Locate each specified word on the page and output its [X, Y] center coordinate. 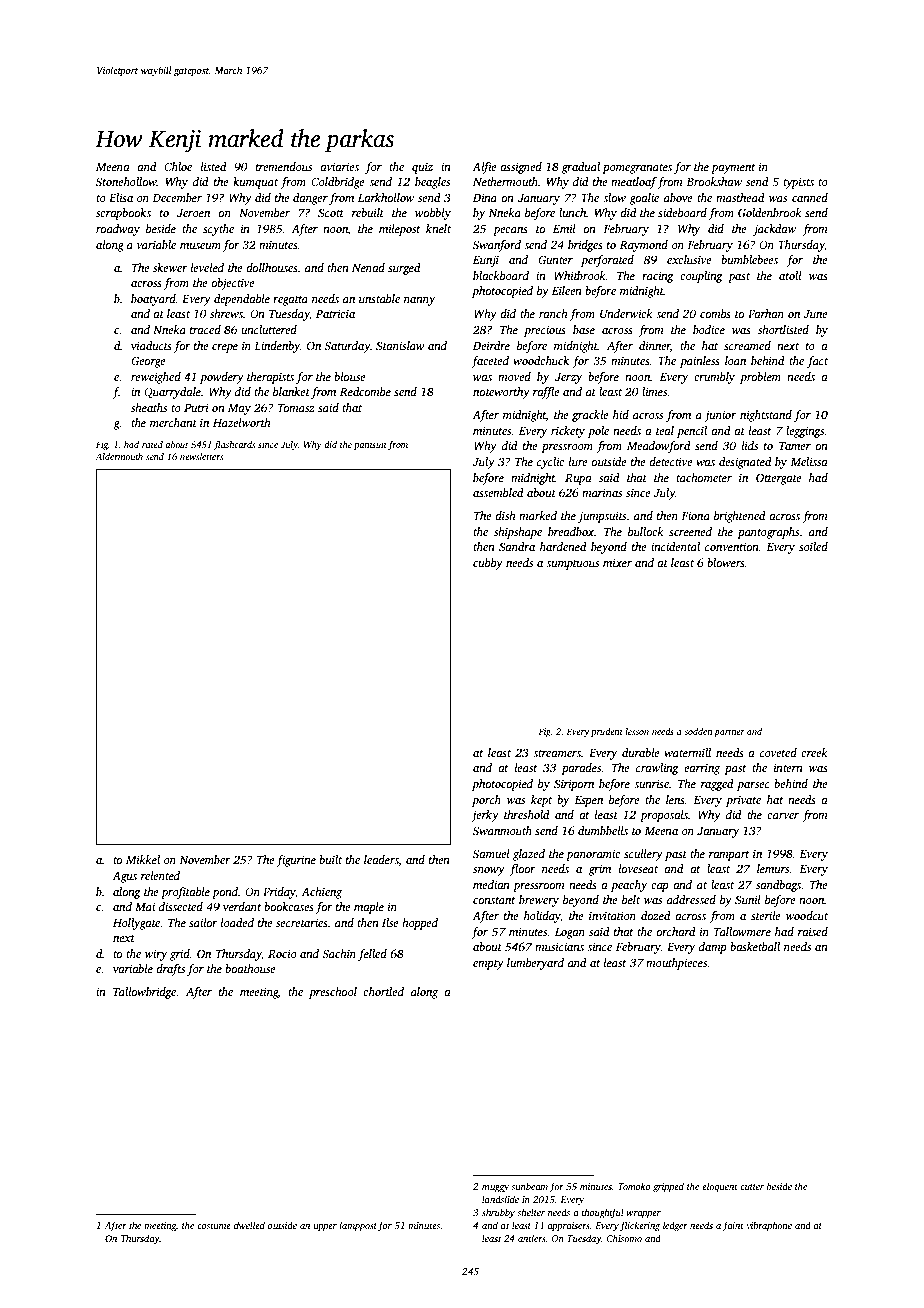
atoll [790, 275]
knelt [438, 228]
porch [486, 801]
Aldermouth [119, 456]
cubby [488, 564]
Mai [145, 906]
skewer [170, 267]
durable [641, 752]
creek [814, 752]
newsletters [201, 456]
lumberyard [535, 964]
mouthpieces [676, 964]
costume [214, 1226]
